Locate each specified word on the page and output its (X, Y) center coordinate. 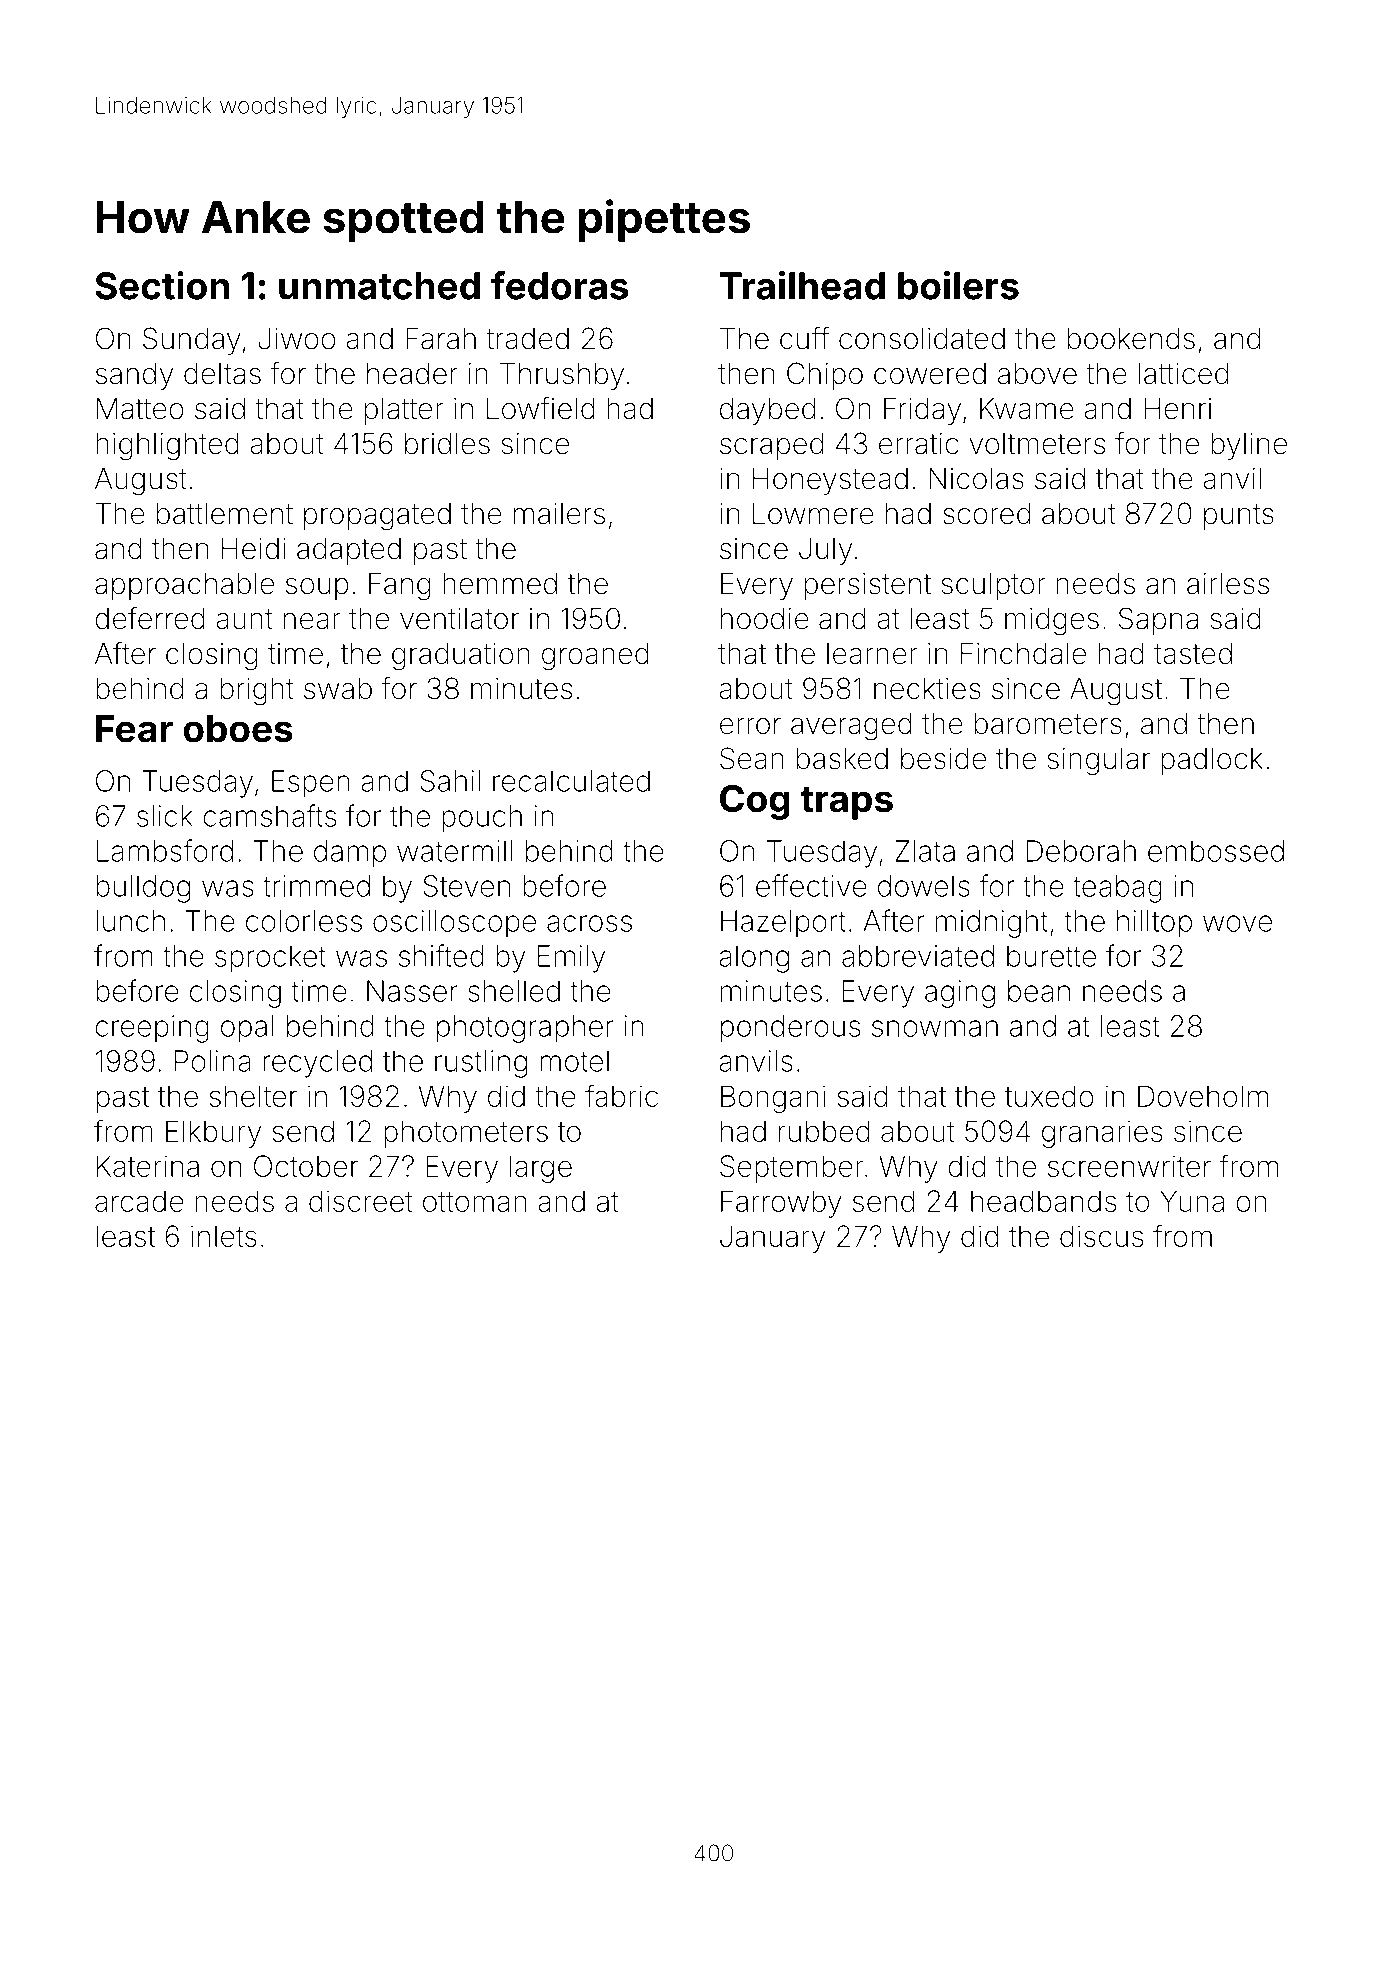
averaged (851, 727)
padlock (1212, 761)
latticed (1183, 374)
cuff (804, 338)
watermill (455, 851)
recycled (317, 1064)
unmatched (379, 286)
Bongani (773, 1099)
